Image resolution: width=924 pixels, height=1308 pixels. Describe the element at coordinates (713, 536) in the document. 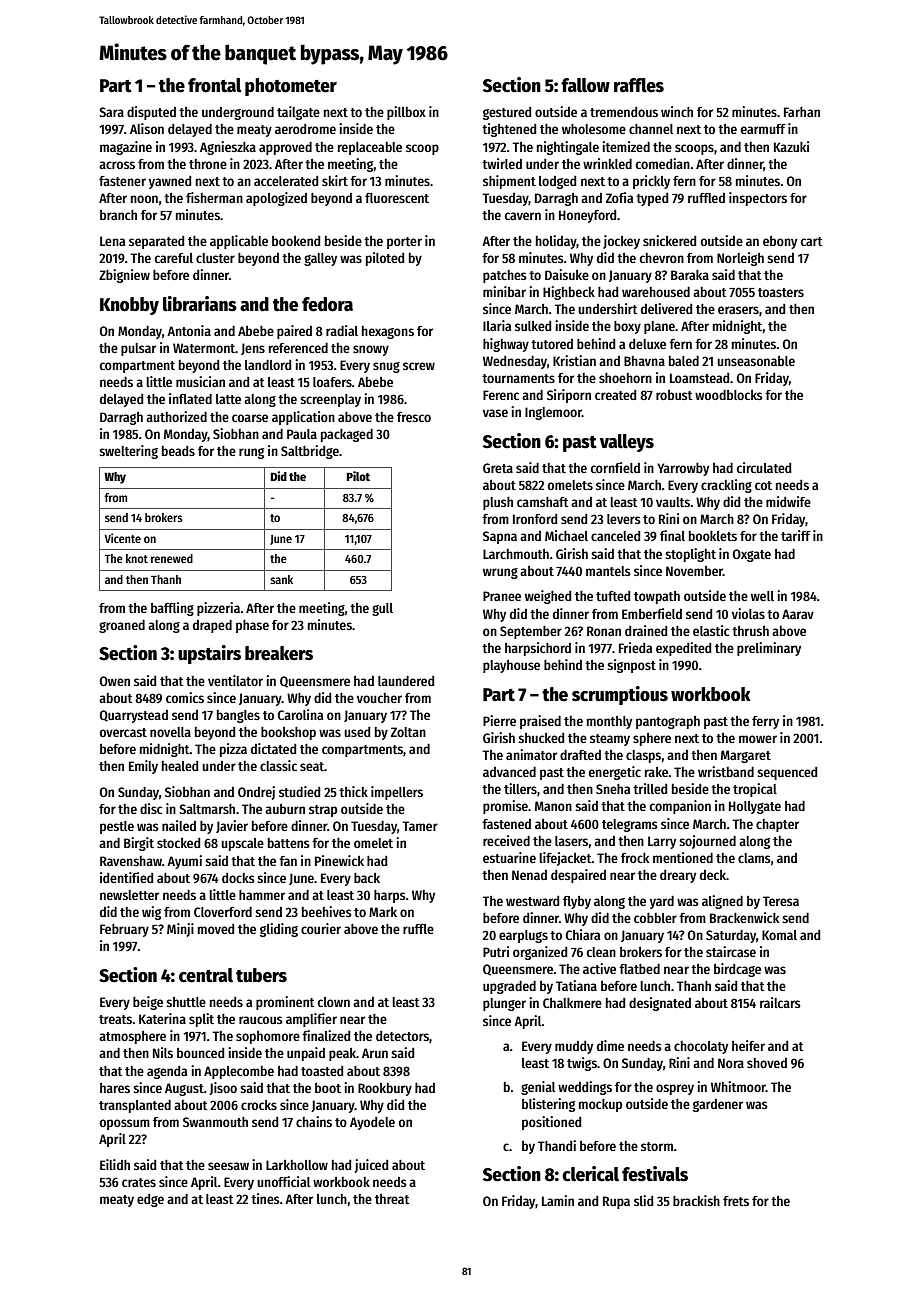

I see `booklets` at that location.
